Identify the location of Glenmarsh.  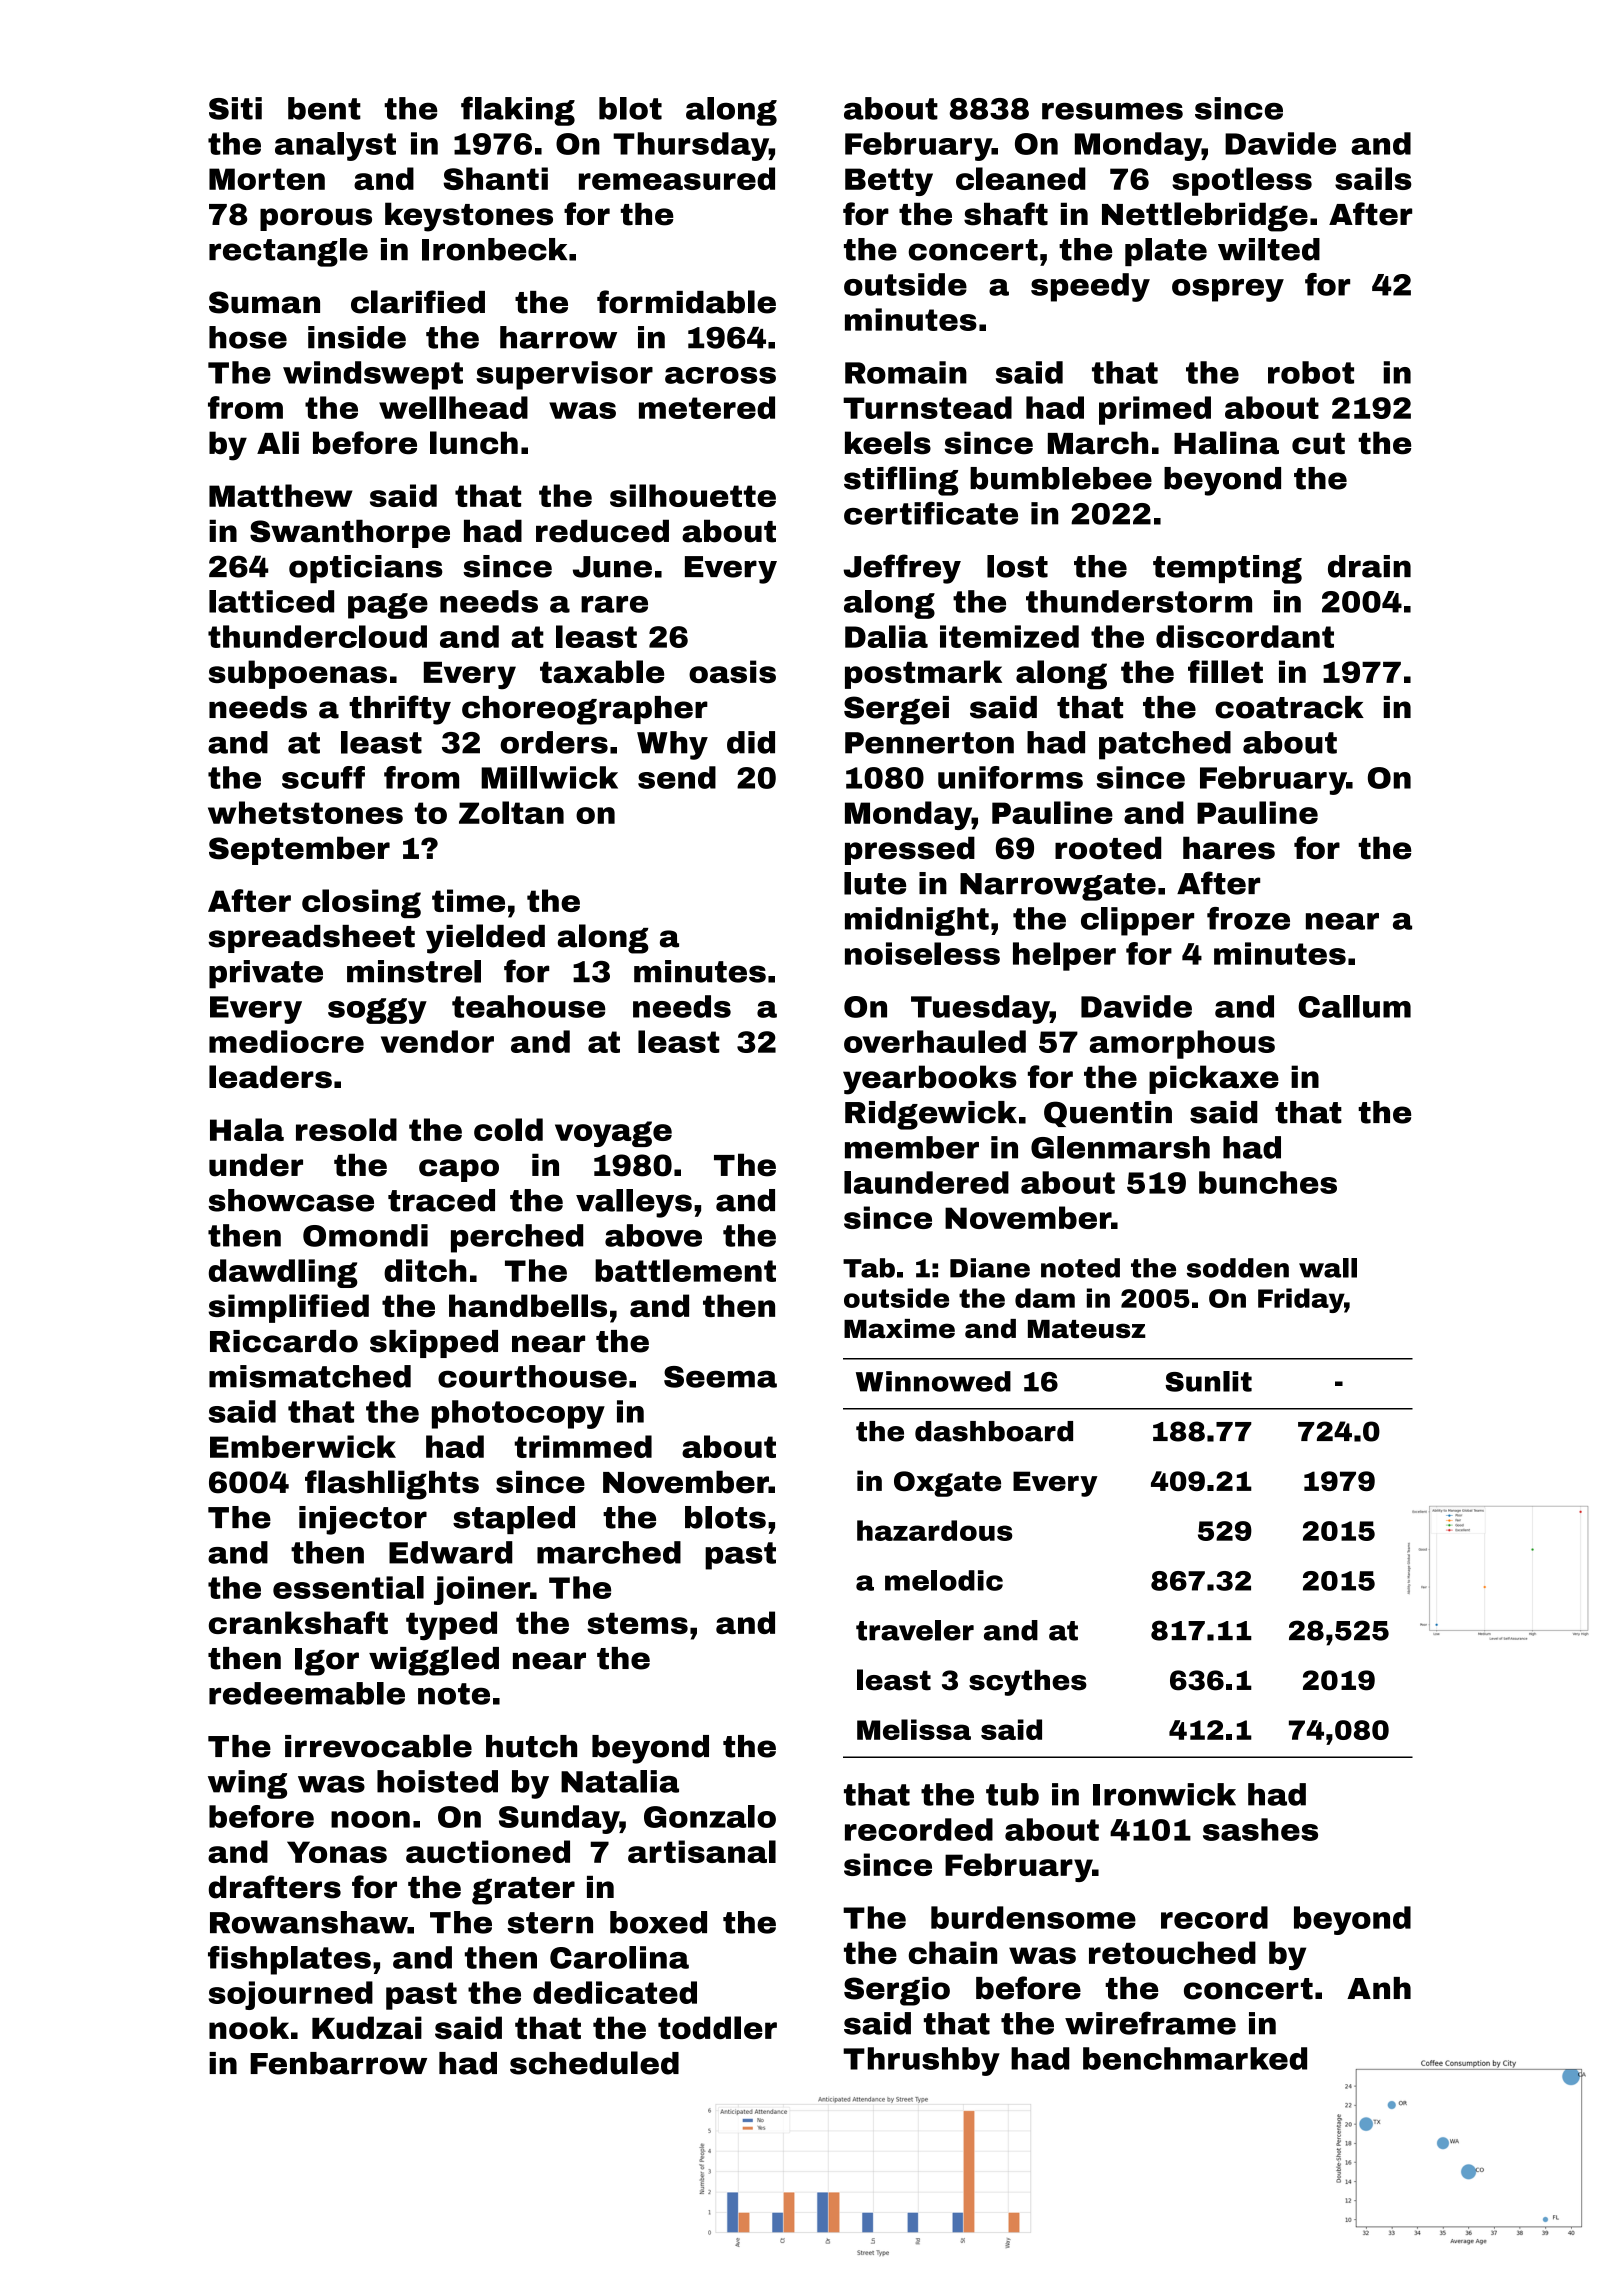
(1120, 1147).
